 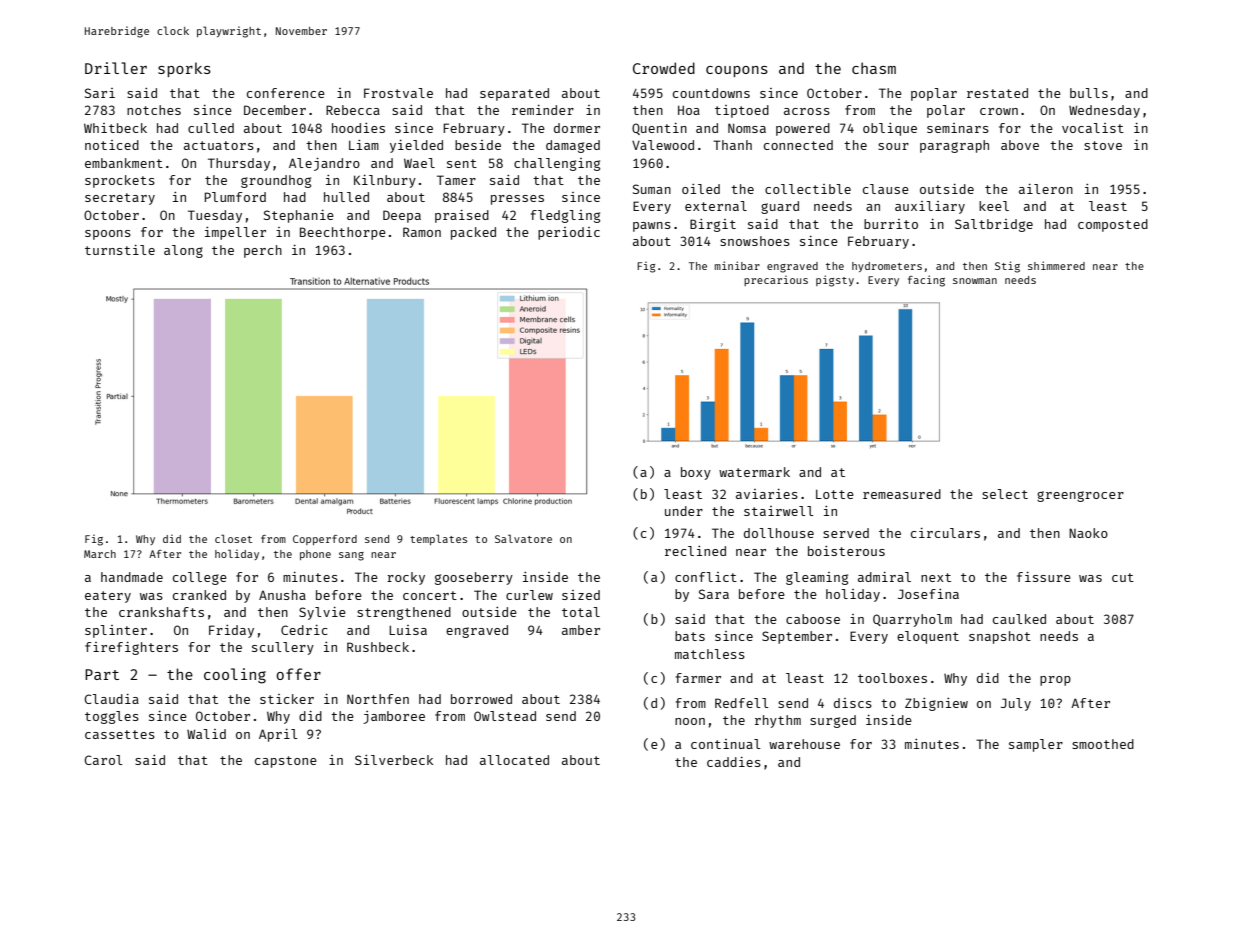 What do you see at coordinates (853, 703) in the image?
I see `discs` at bounding box center [853, 703].
